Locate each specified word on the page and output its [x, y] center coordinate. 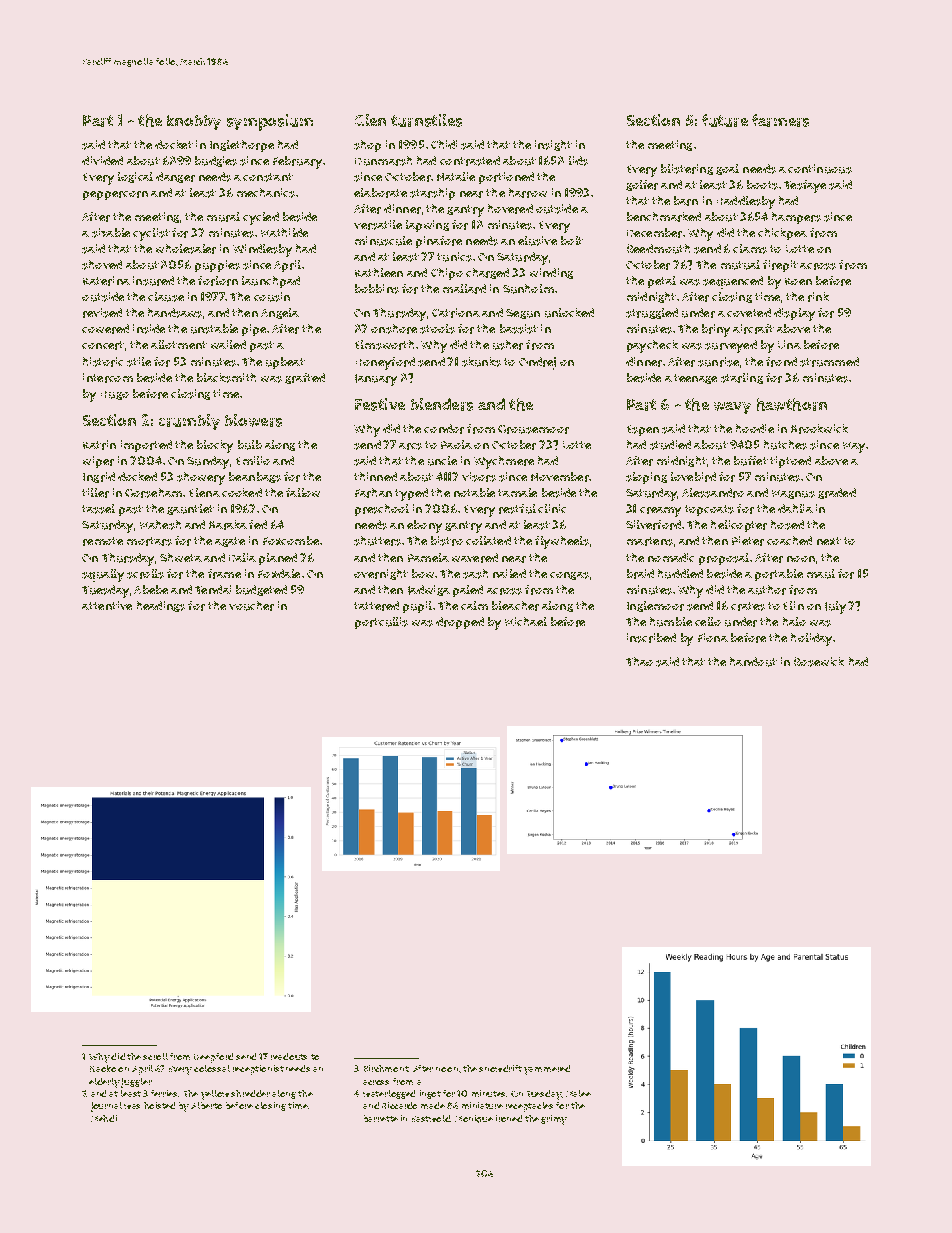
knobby [194, 122]
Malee [578, 1093]
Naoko [103, 1068]
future [725, 120]
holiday [811, 639]
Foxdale [279, 573]
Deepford [213, 1058]
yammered [547, 1070]
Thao [639, 661]
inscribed [651, 638]
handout [753, 662]
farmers [780, 120]
